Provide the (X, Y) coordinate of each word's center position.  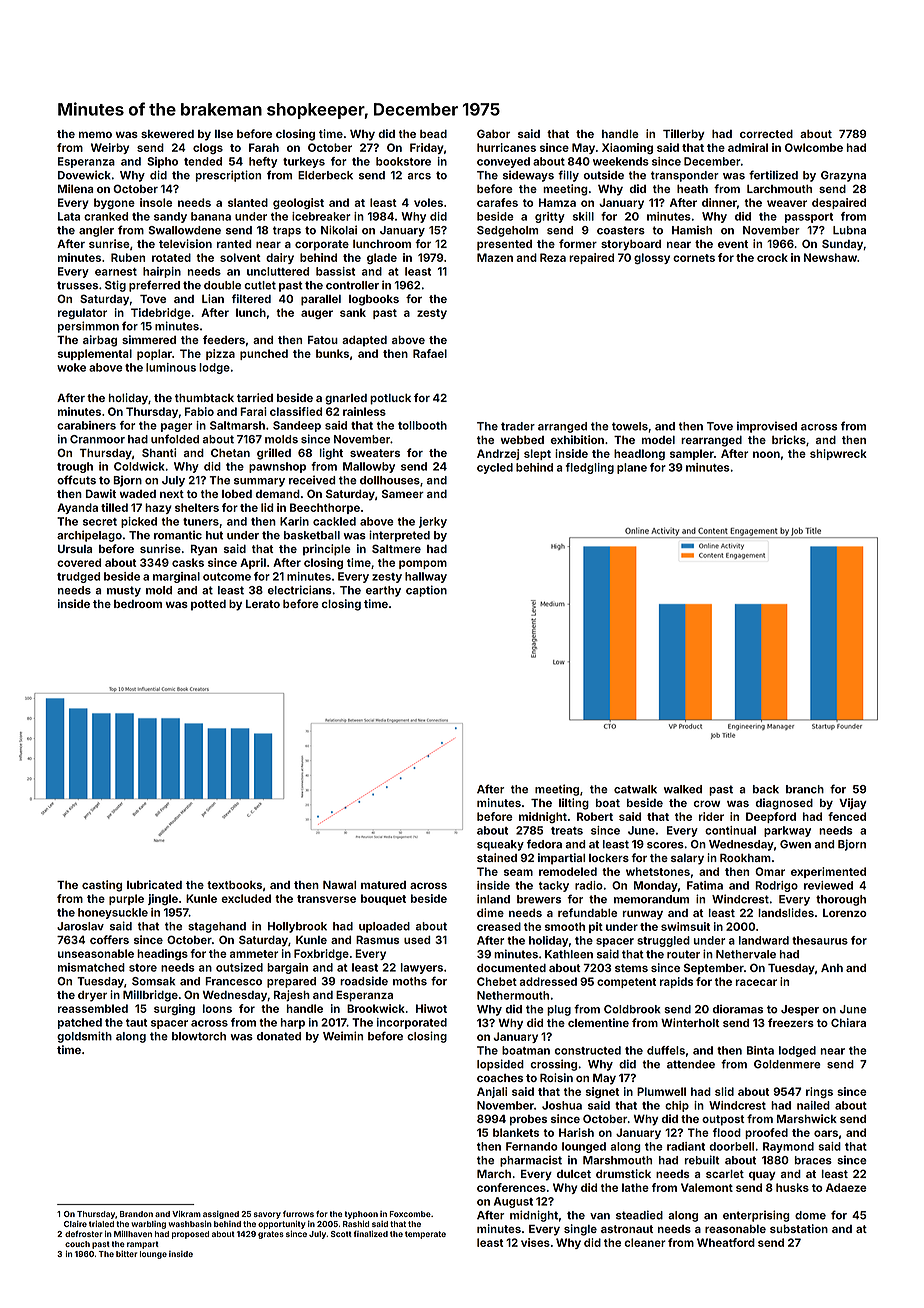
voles (428, 202)
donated (279, 1036)
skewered (167, 134)
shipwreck (838, 454)
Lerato (263, 604)
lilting (574, 804)
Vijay (853, 804)
